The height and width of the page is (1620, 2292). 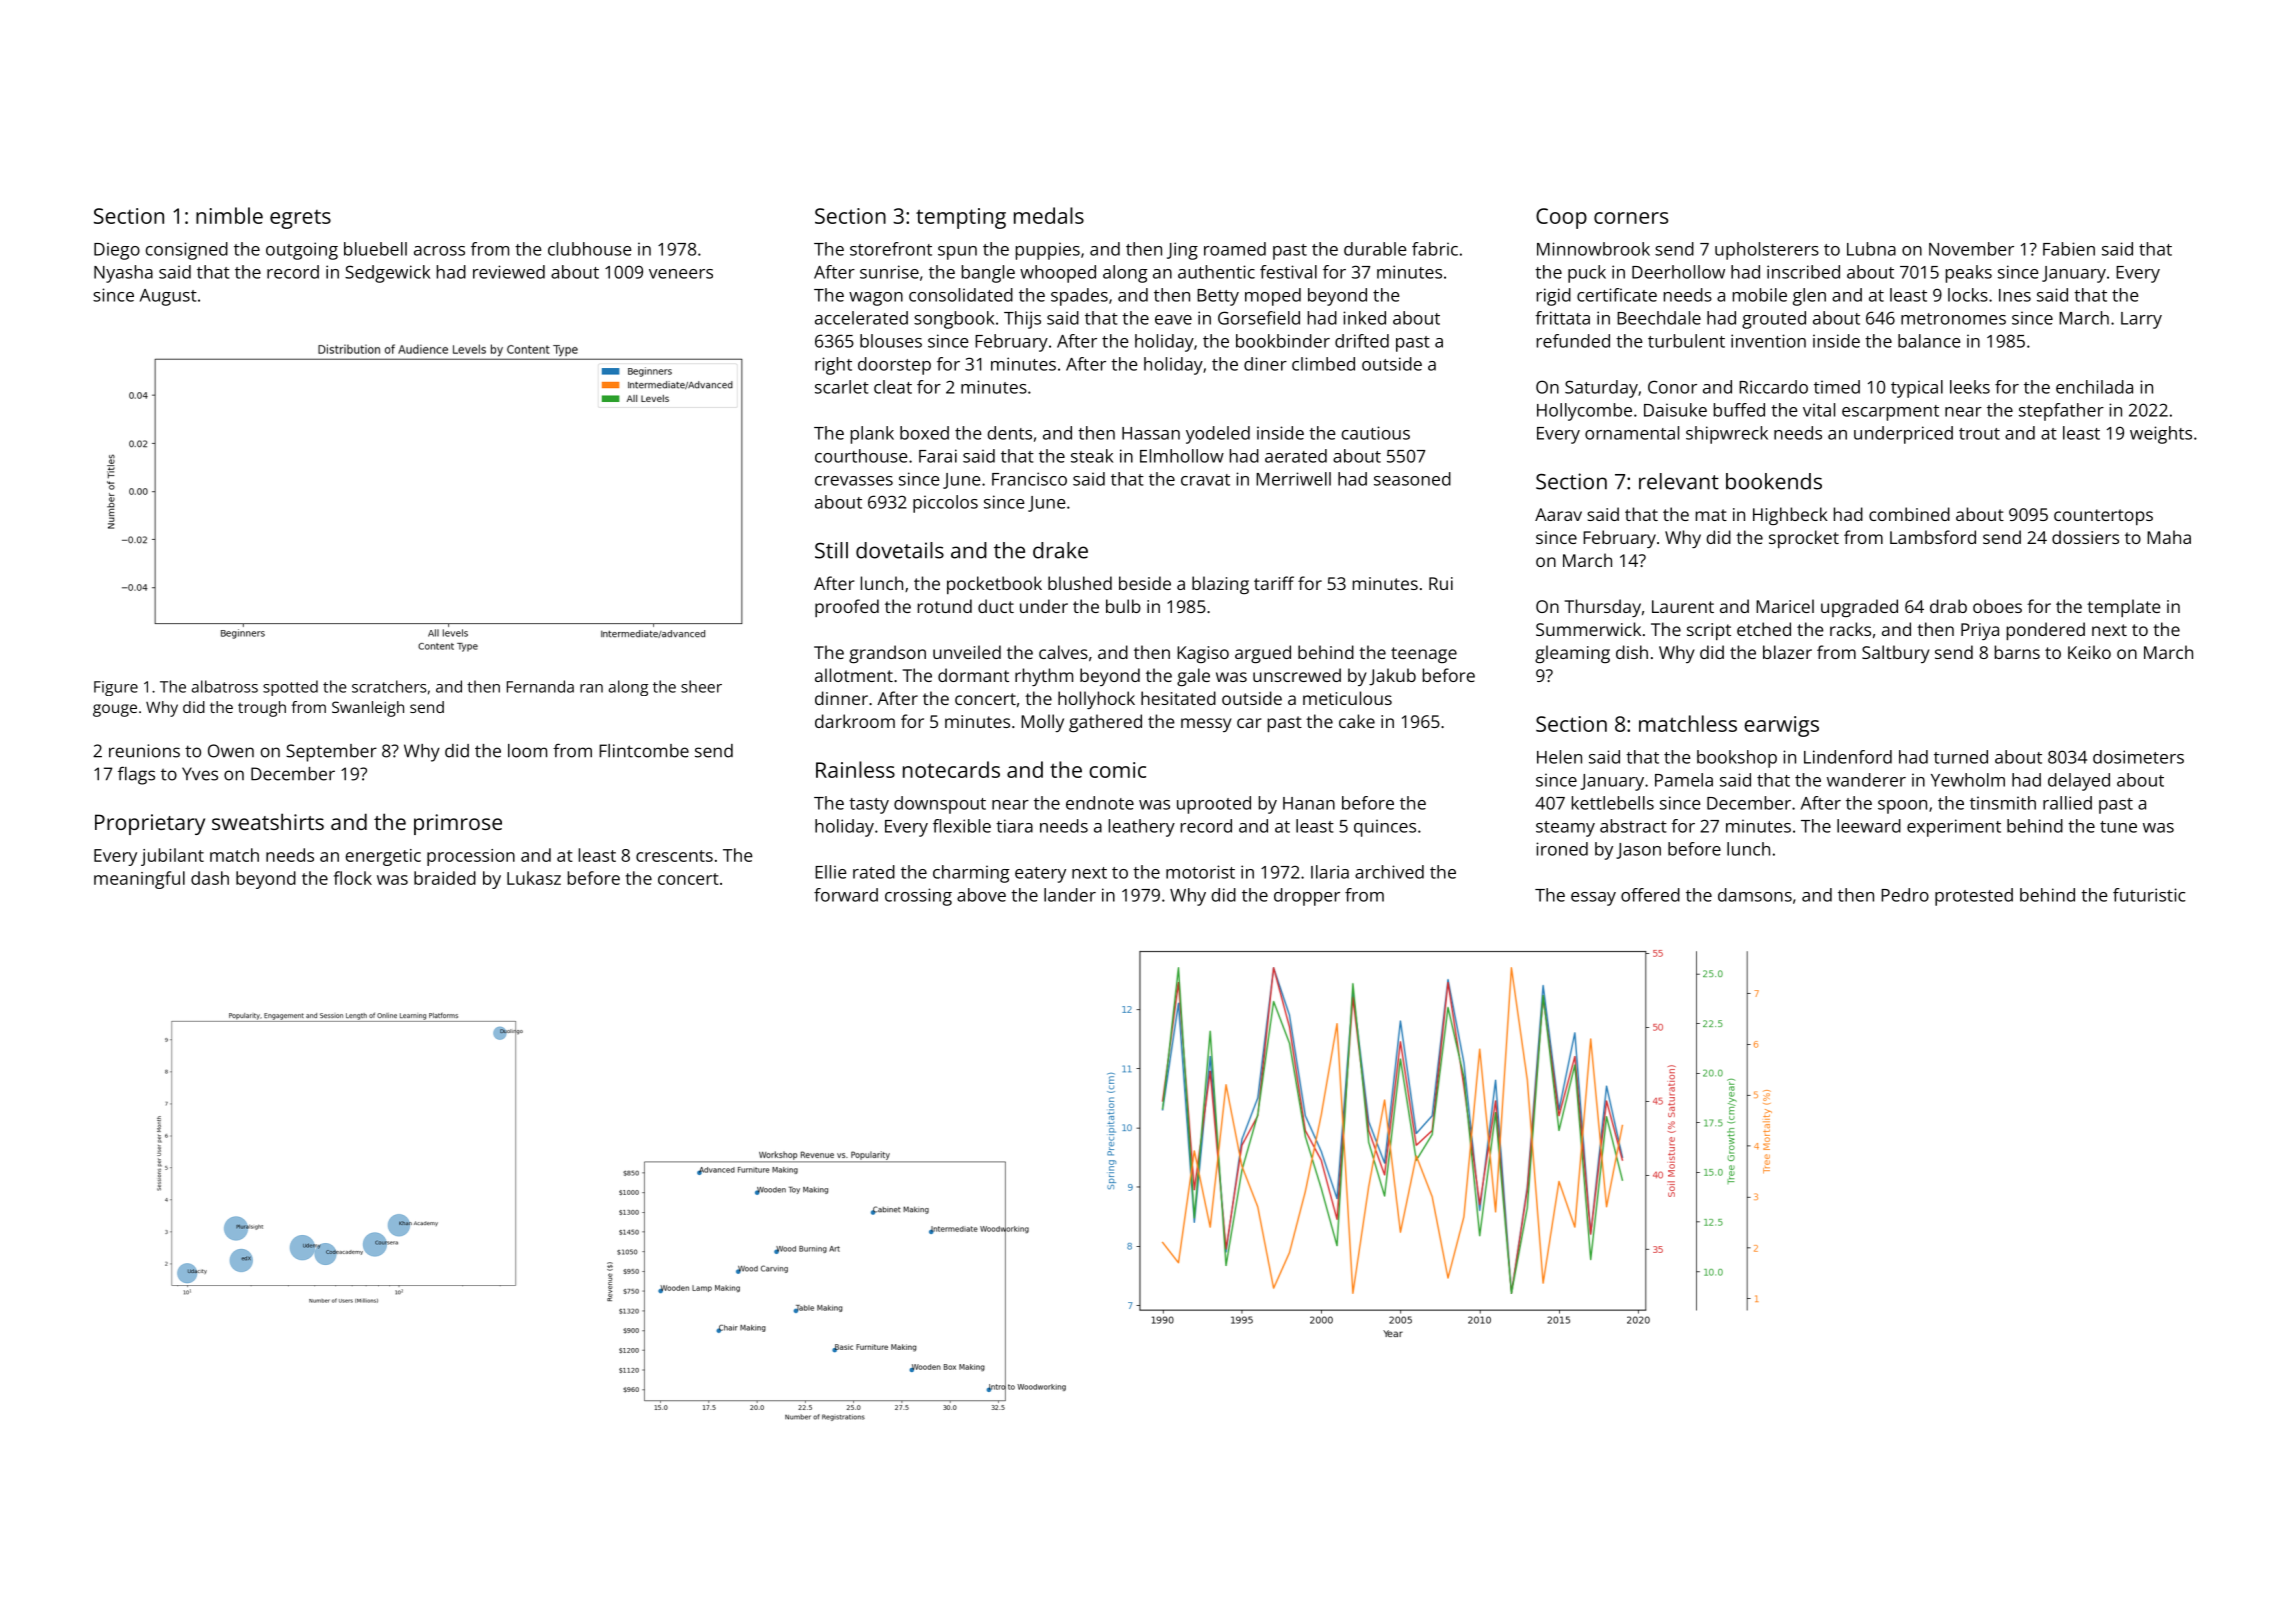 What do you see at coordinates (854, 481) in the page?
I see `crevasses` at bounding box center [854, 481].
